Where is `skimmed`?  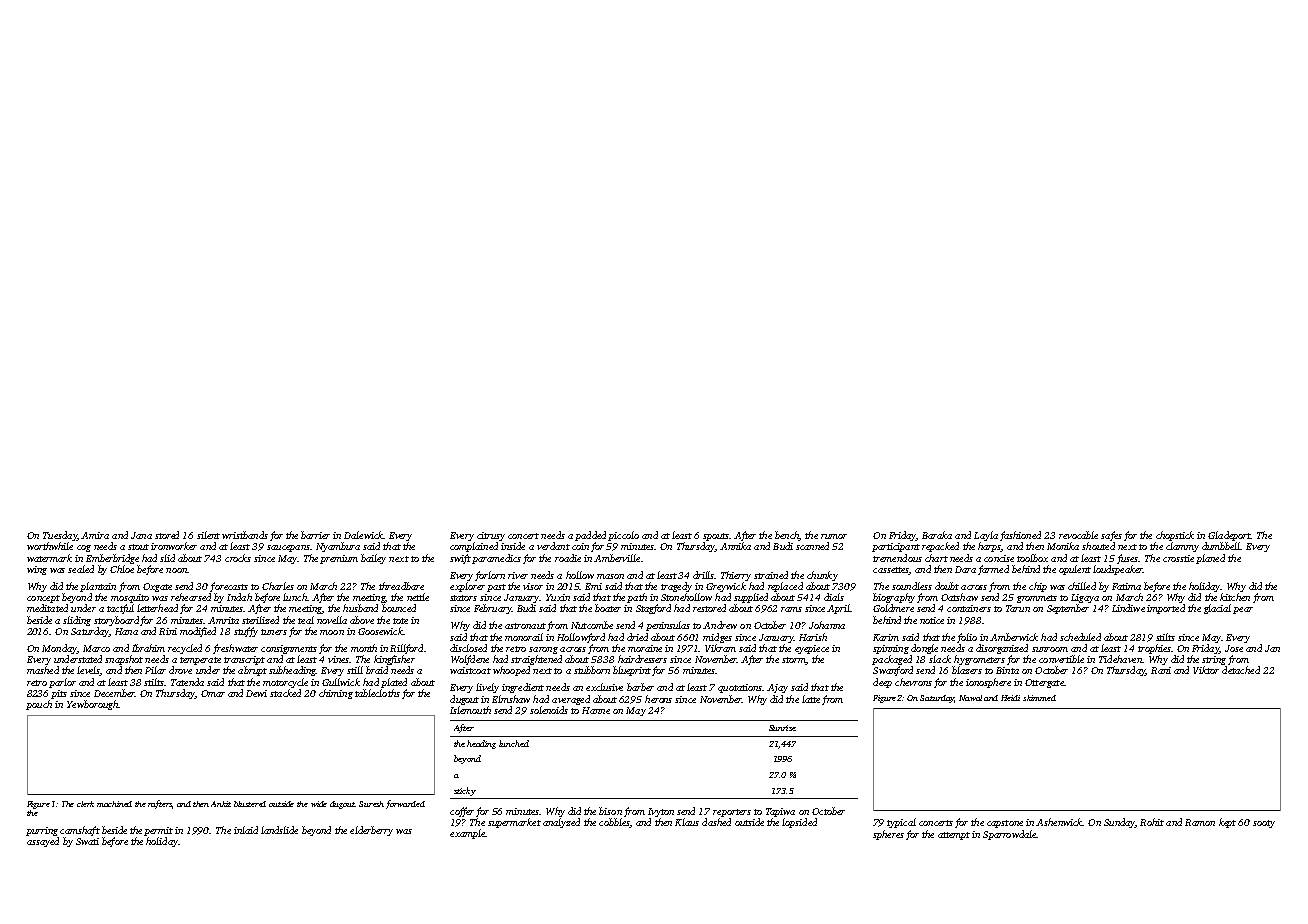 skimmed is located at coordinates (1039, 698).
